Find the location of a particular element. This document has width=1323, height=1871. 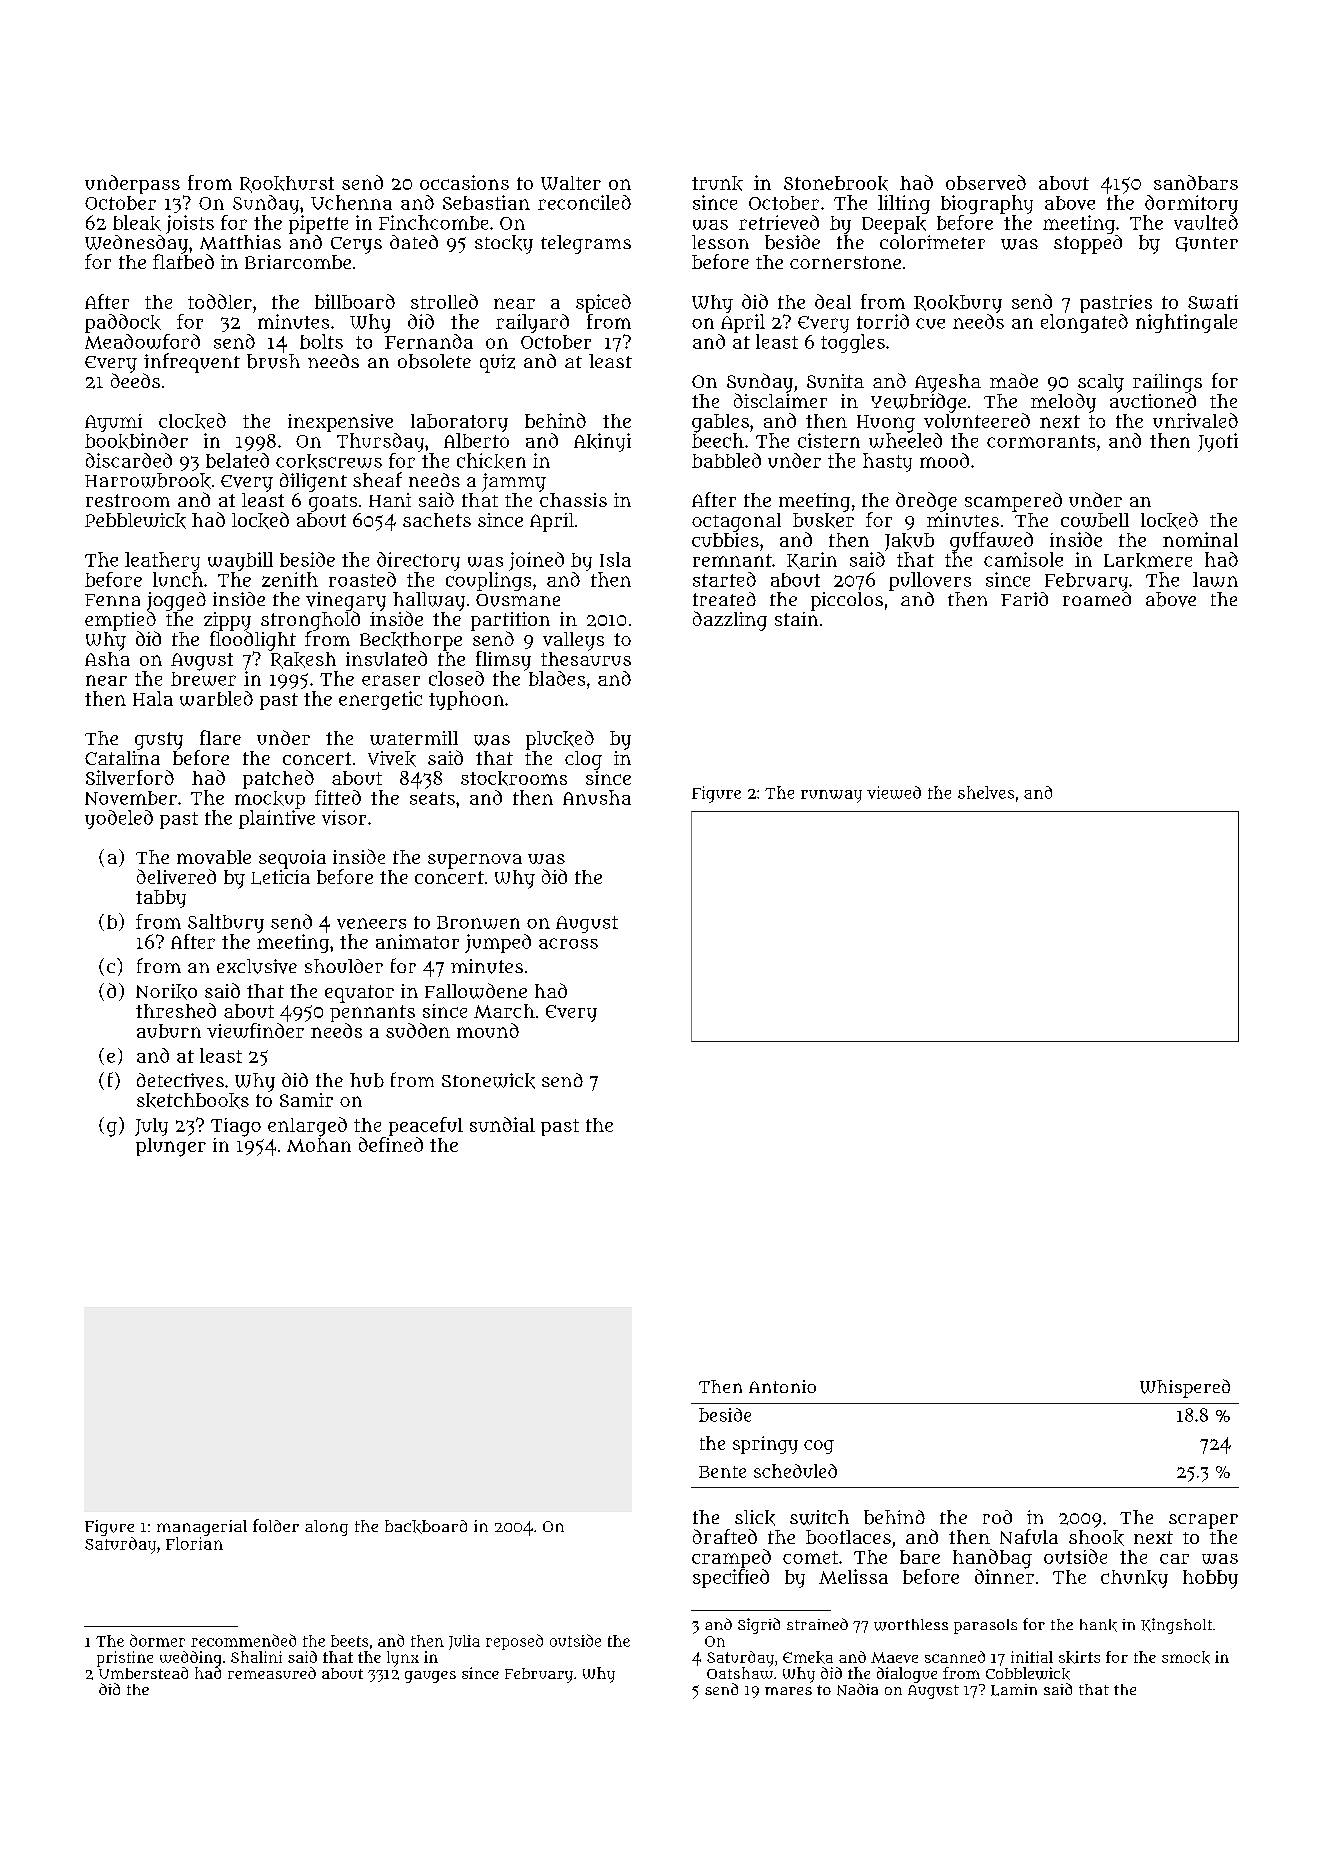

Mohan is located at coordinates (319, 1145).
